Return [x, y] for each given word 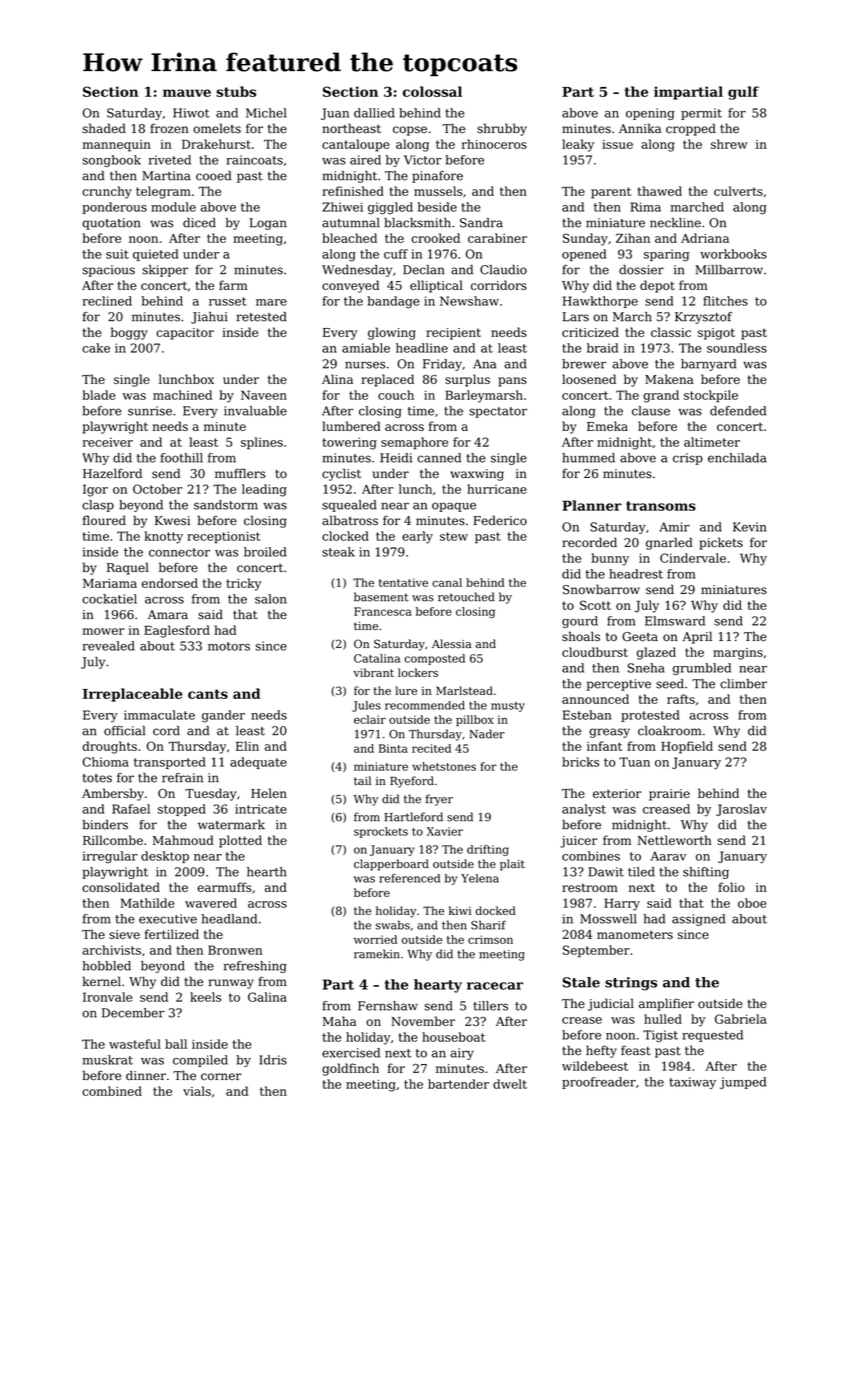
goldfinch [350, 1069]
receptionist [224, 537]
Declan [424, 270]
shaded [104, 128]
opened [584, 255]
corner [221, 1077]
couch [396, 395]
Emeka [607, 426]
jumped [743, 1083]
